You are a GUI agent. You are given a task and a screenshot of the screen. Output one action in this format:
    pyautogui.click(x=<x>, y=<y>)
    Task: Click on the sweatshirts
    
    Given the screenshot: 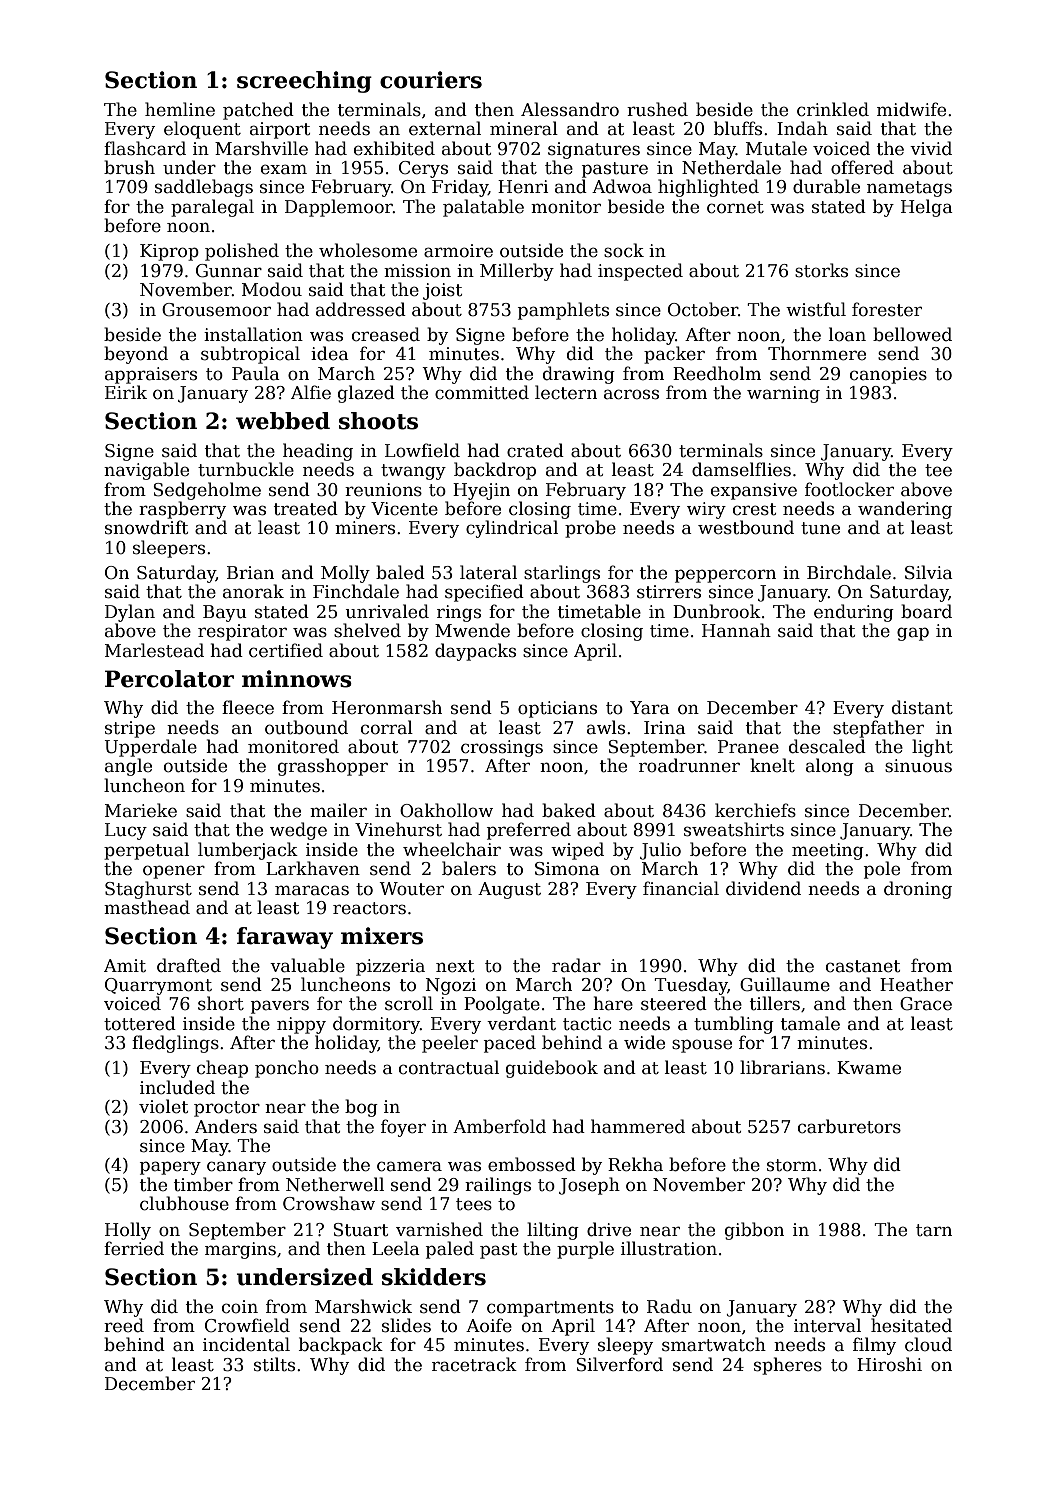 What is the action you would take?
    pyautogui.click(x=734, y=829)
